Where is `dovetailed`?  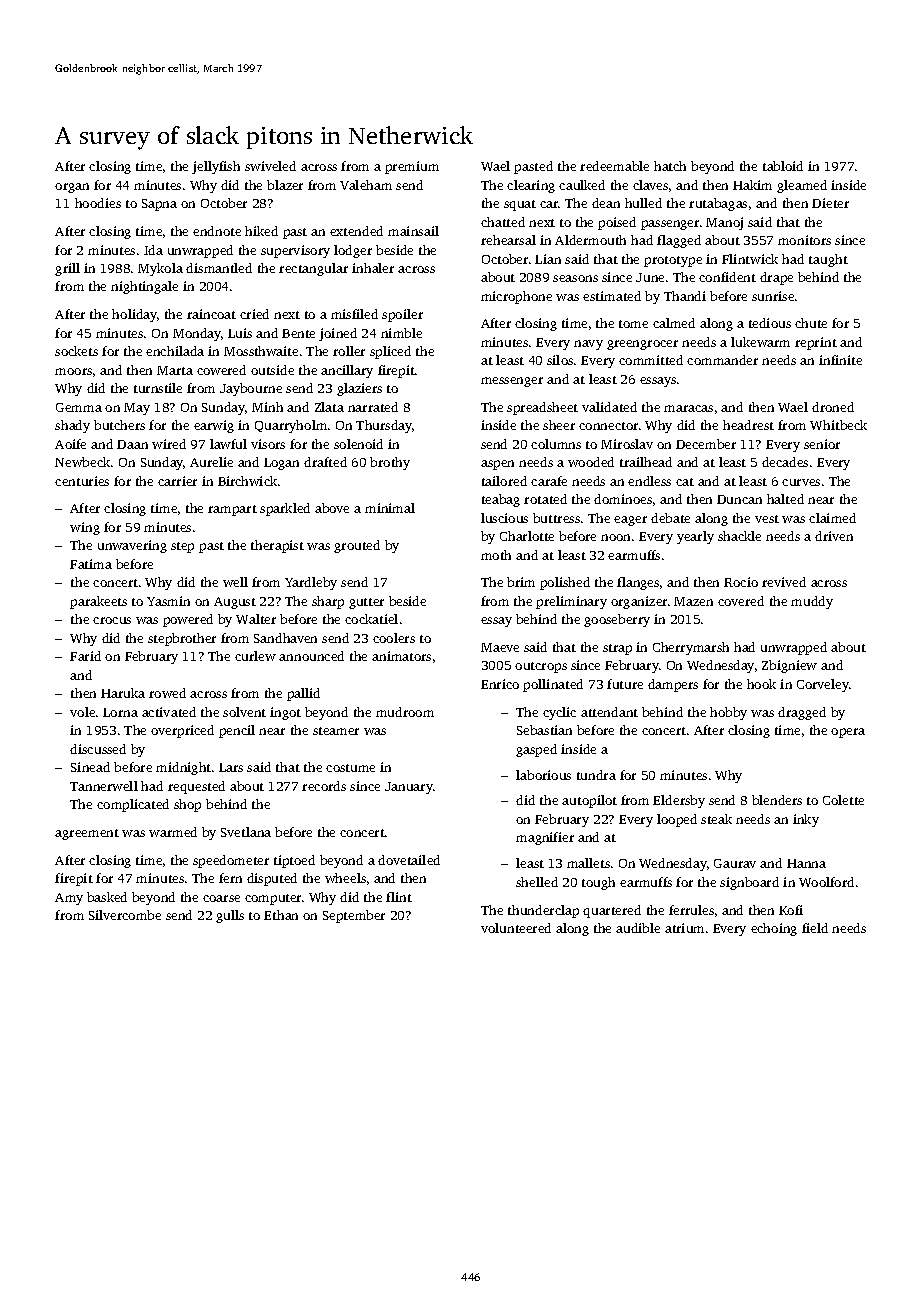 dovetailed is located at coordinates (409, 860).
